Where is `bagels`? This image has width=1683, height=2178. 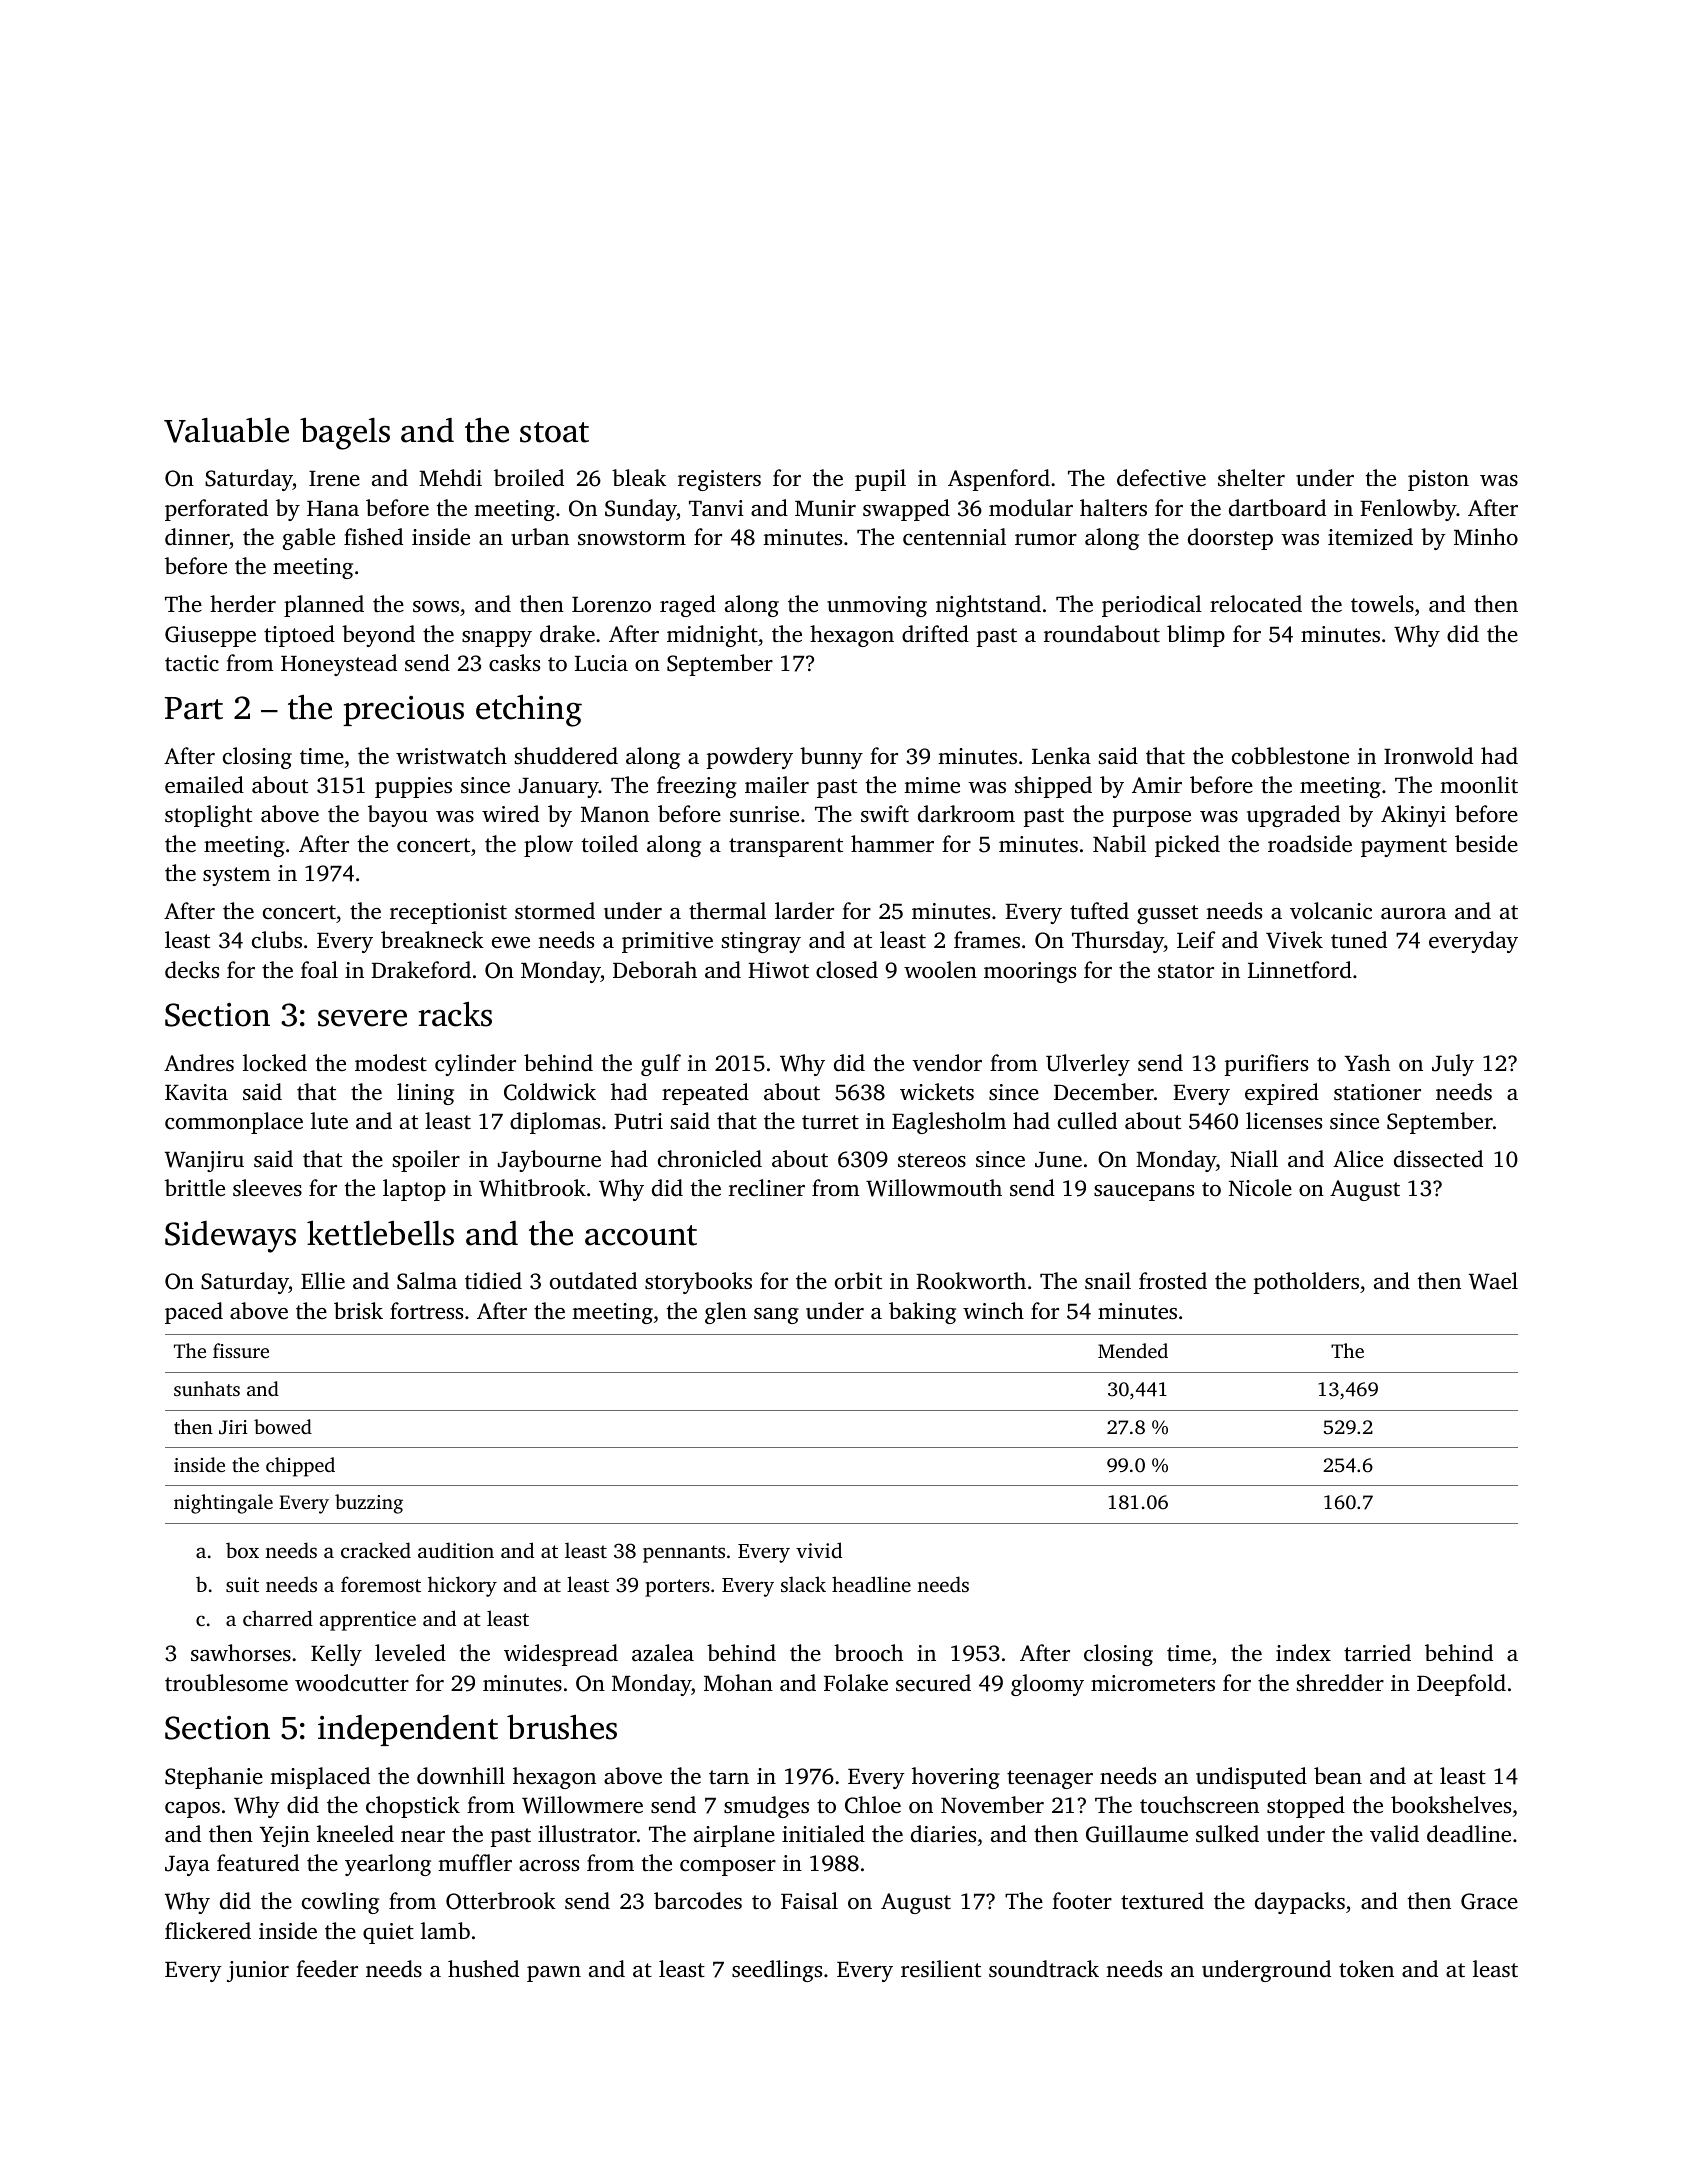 bagels is located at coordinates (345, 434).
